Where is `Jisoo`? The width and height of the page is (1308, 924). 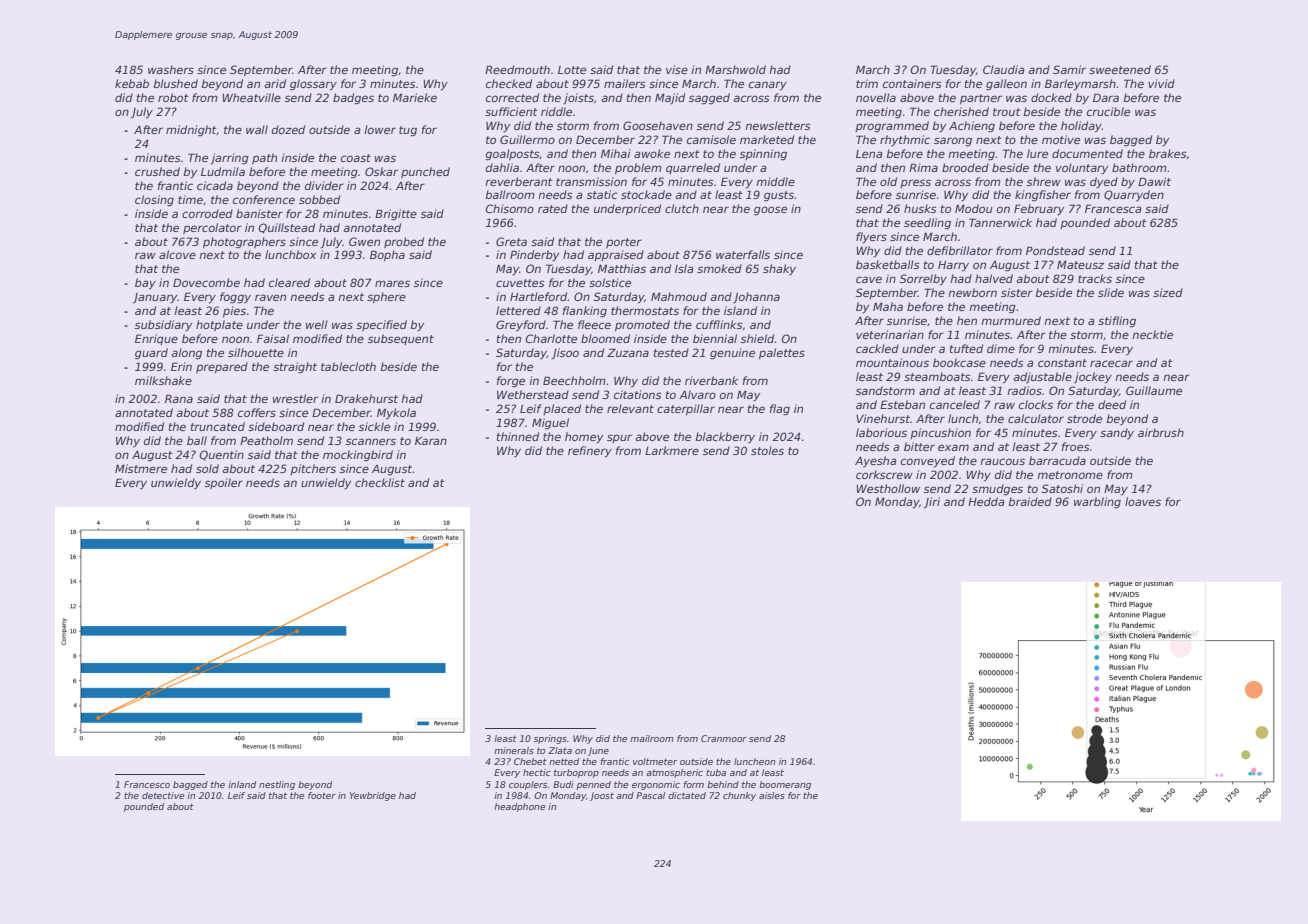 Jisoo is located at coordinates (565, 353).
